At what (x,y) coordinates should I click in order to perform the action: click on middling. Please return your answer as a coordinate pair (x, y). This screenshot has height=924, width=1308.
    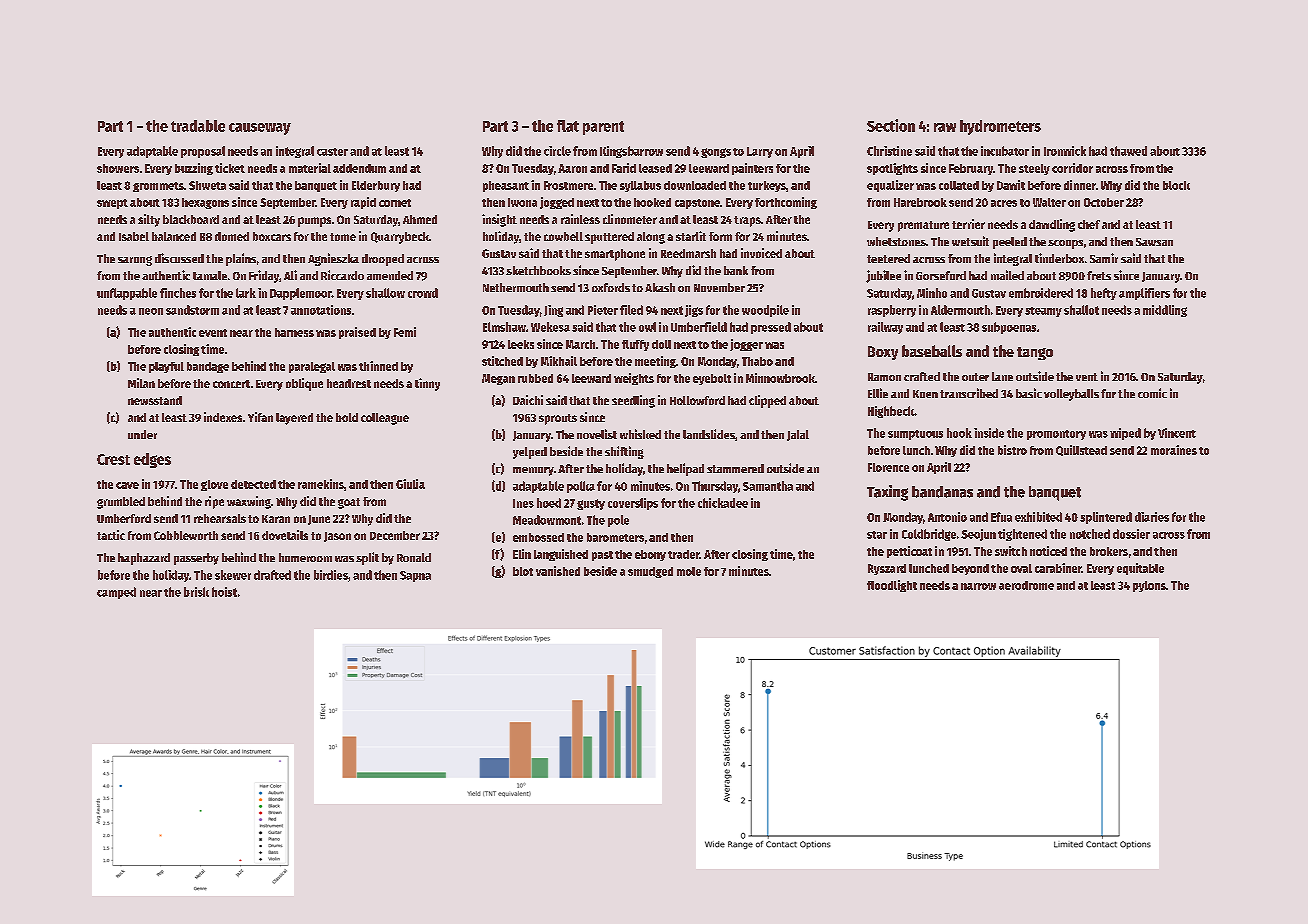
    Looking at the image, I should click on (1165, 311).
